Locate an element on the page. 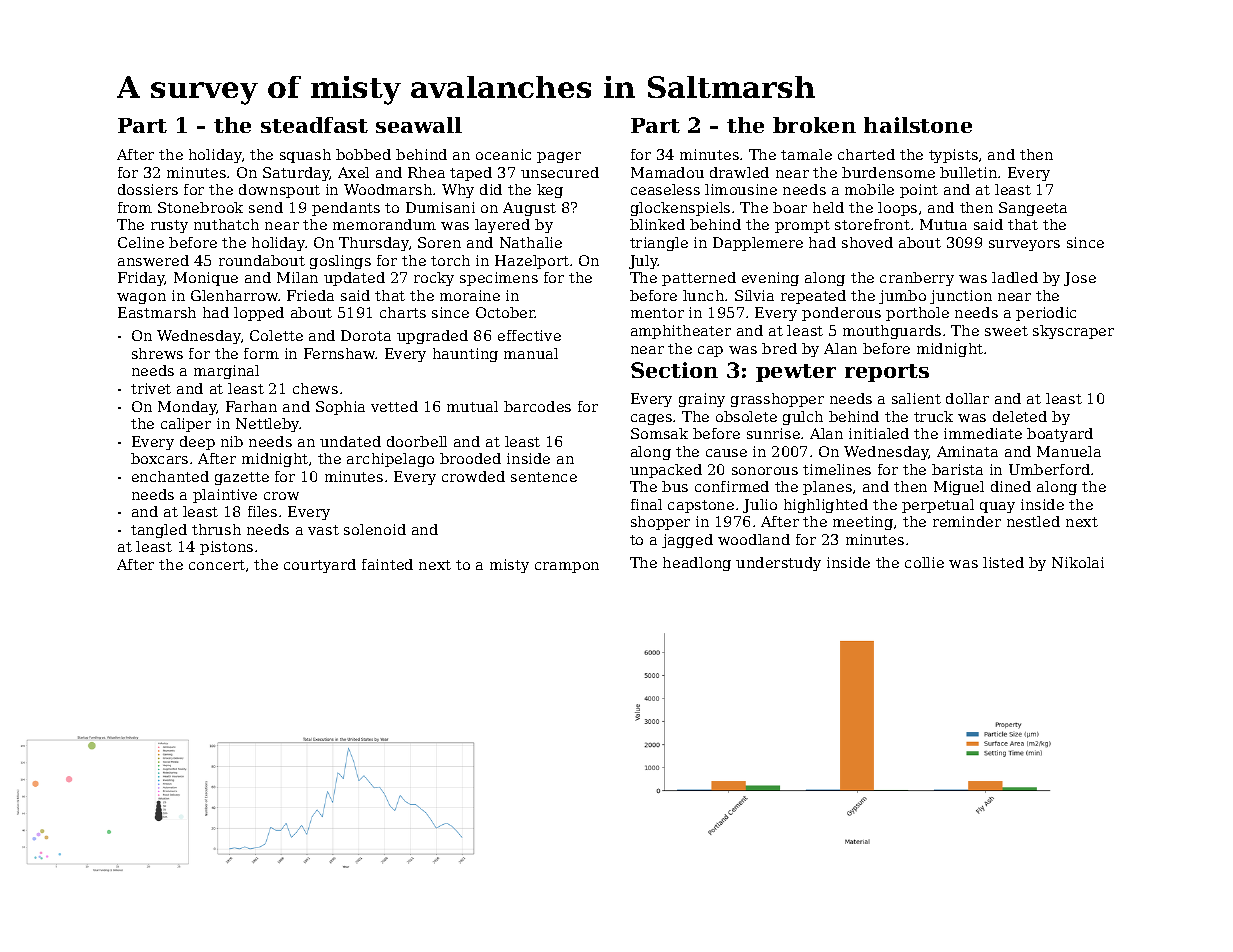 The width and height of the image is (1233, 952). solenoid is located at coordinates (375, 529).
